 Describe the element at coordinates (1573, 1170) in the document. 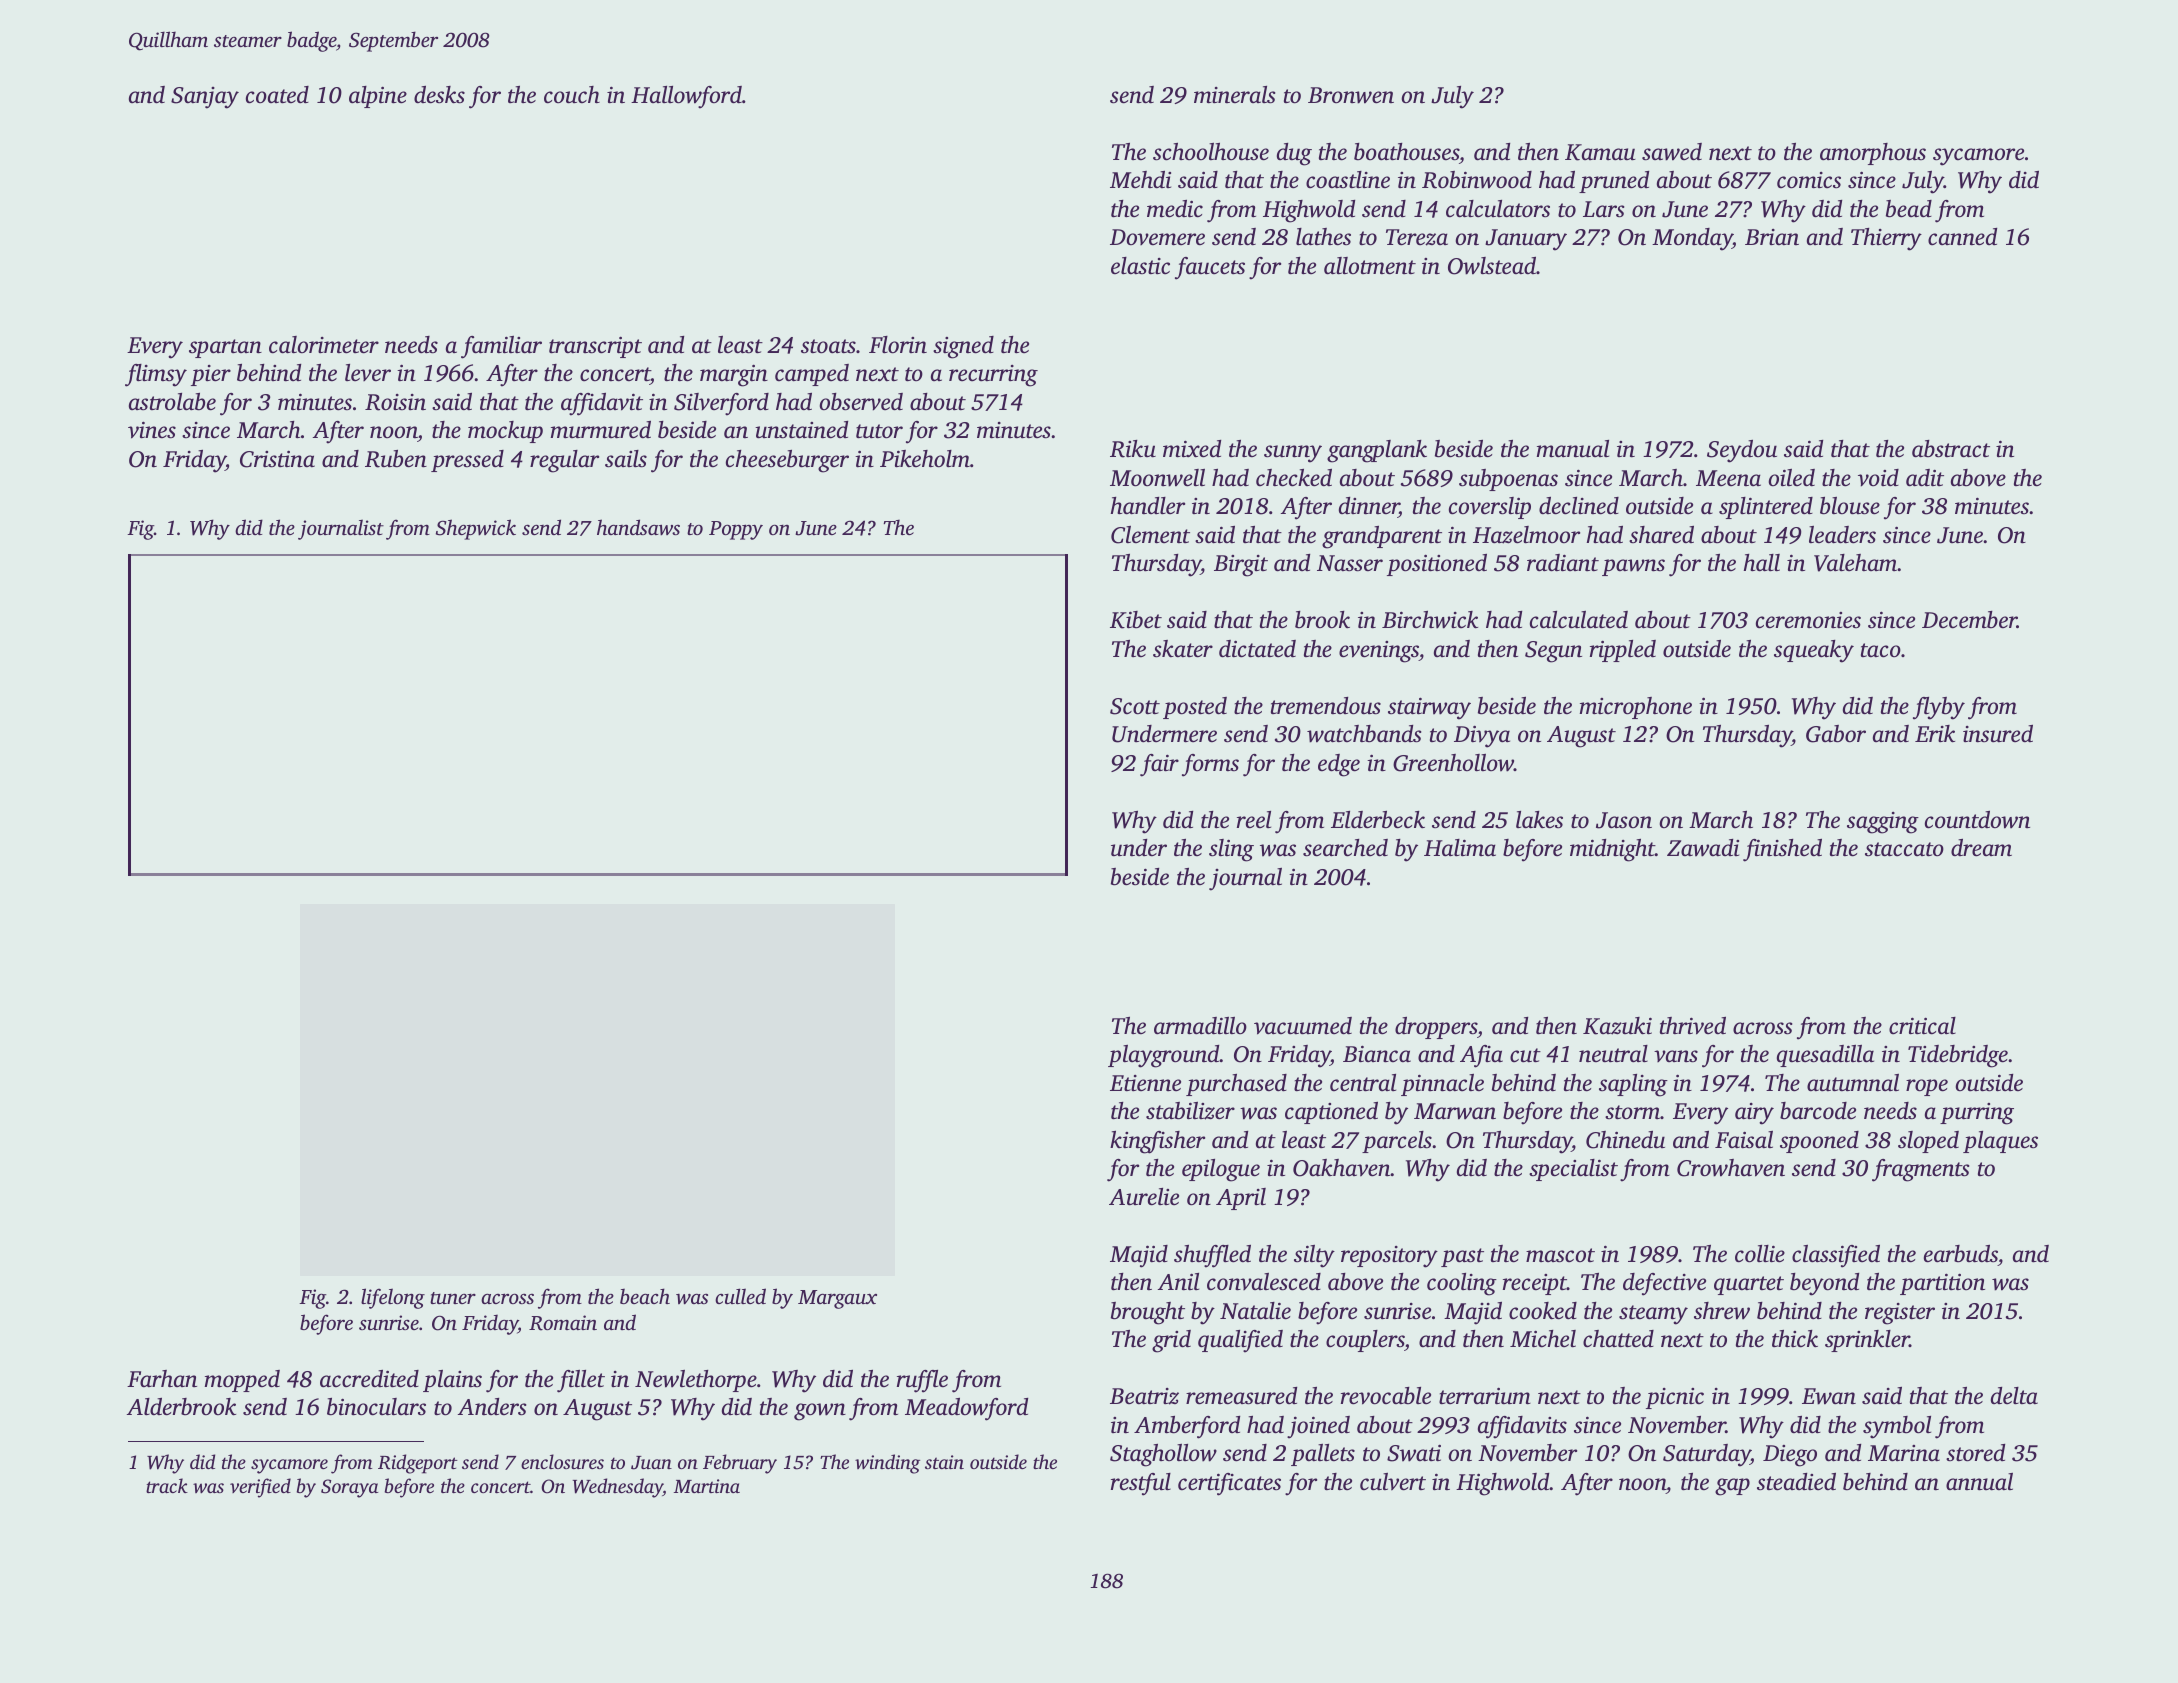

I see `specialist` at that location.
